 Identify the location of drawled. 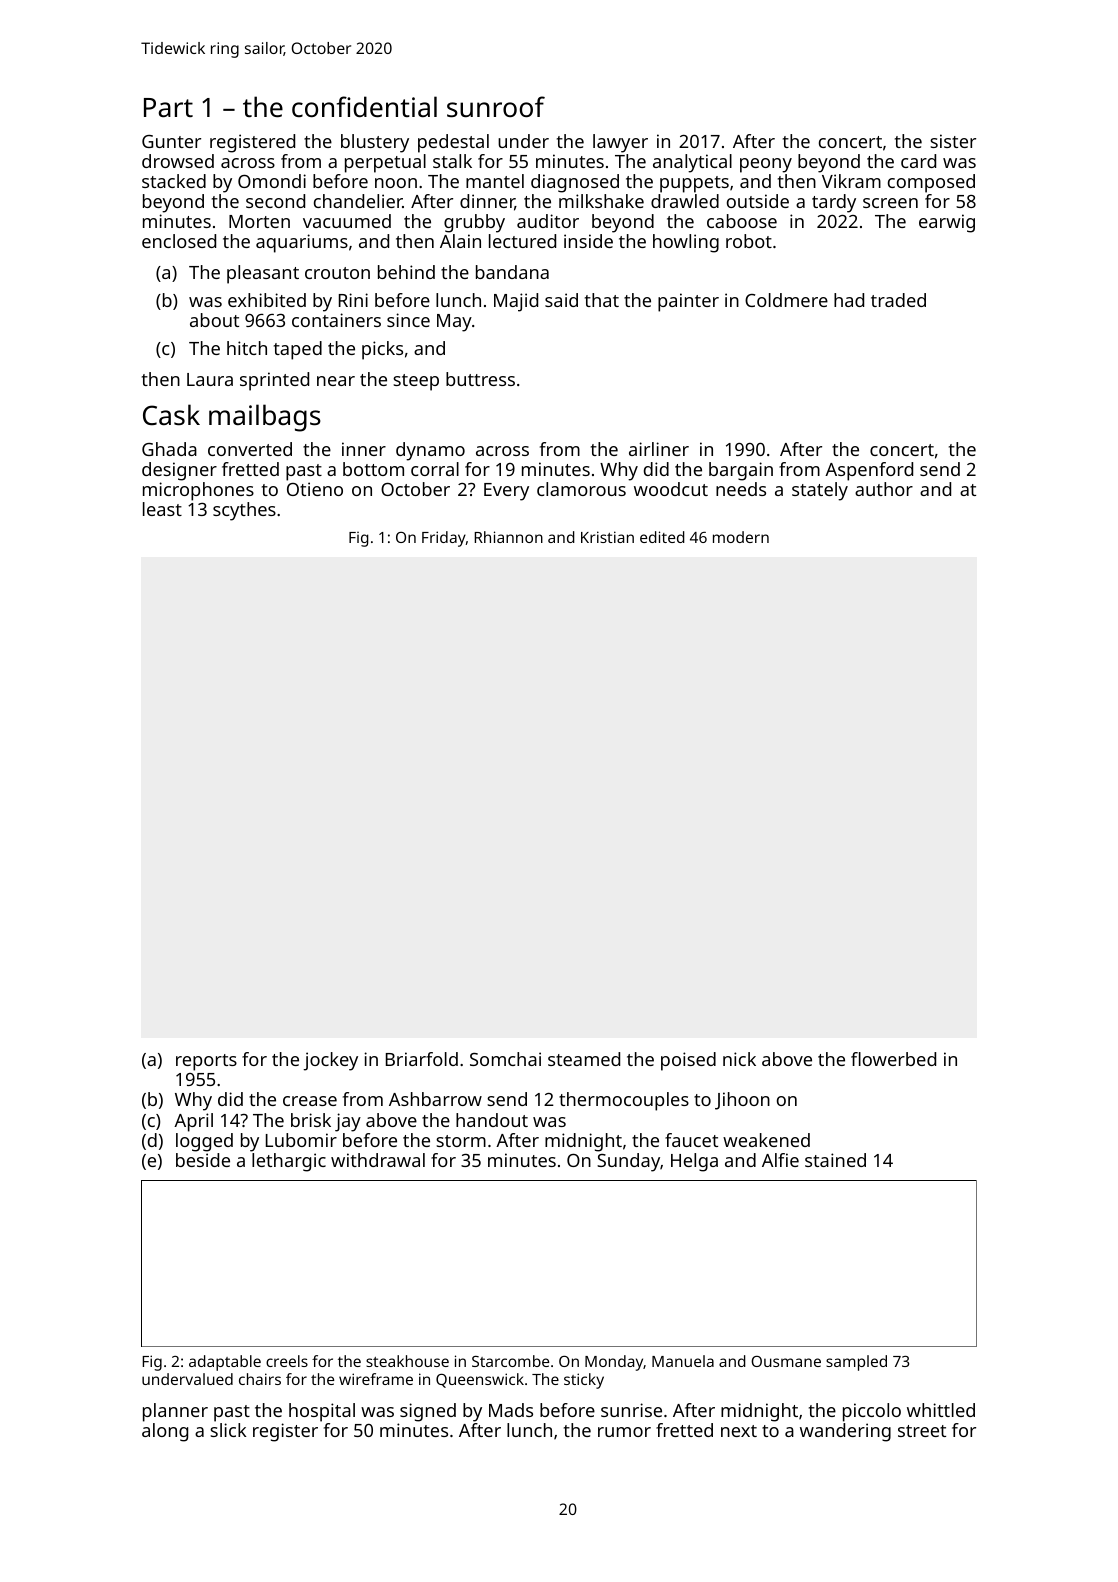
(685, 201).
